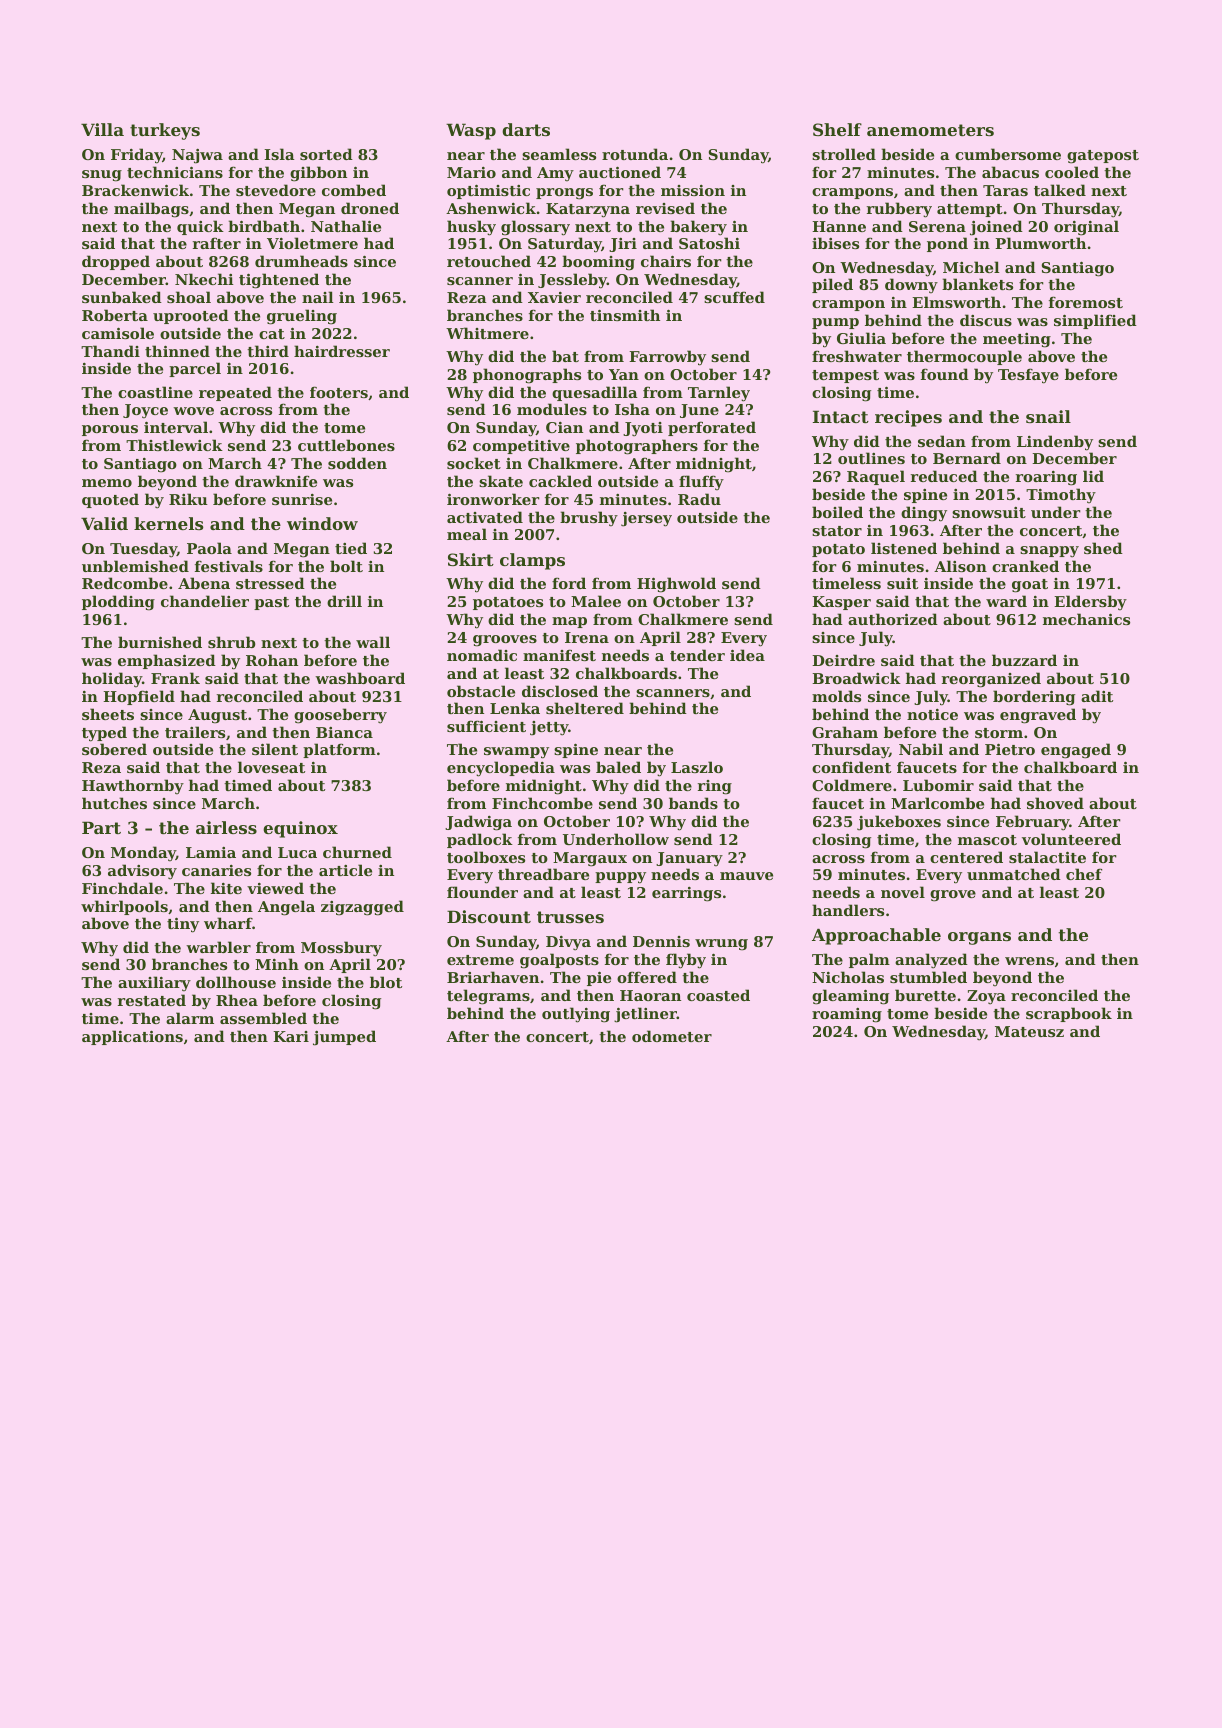 The width and height of the image is (1222, 1728). Describe the element at coordinates (1030, 586) in the image. I see `goat` at that location.
